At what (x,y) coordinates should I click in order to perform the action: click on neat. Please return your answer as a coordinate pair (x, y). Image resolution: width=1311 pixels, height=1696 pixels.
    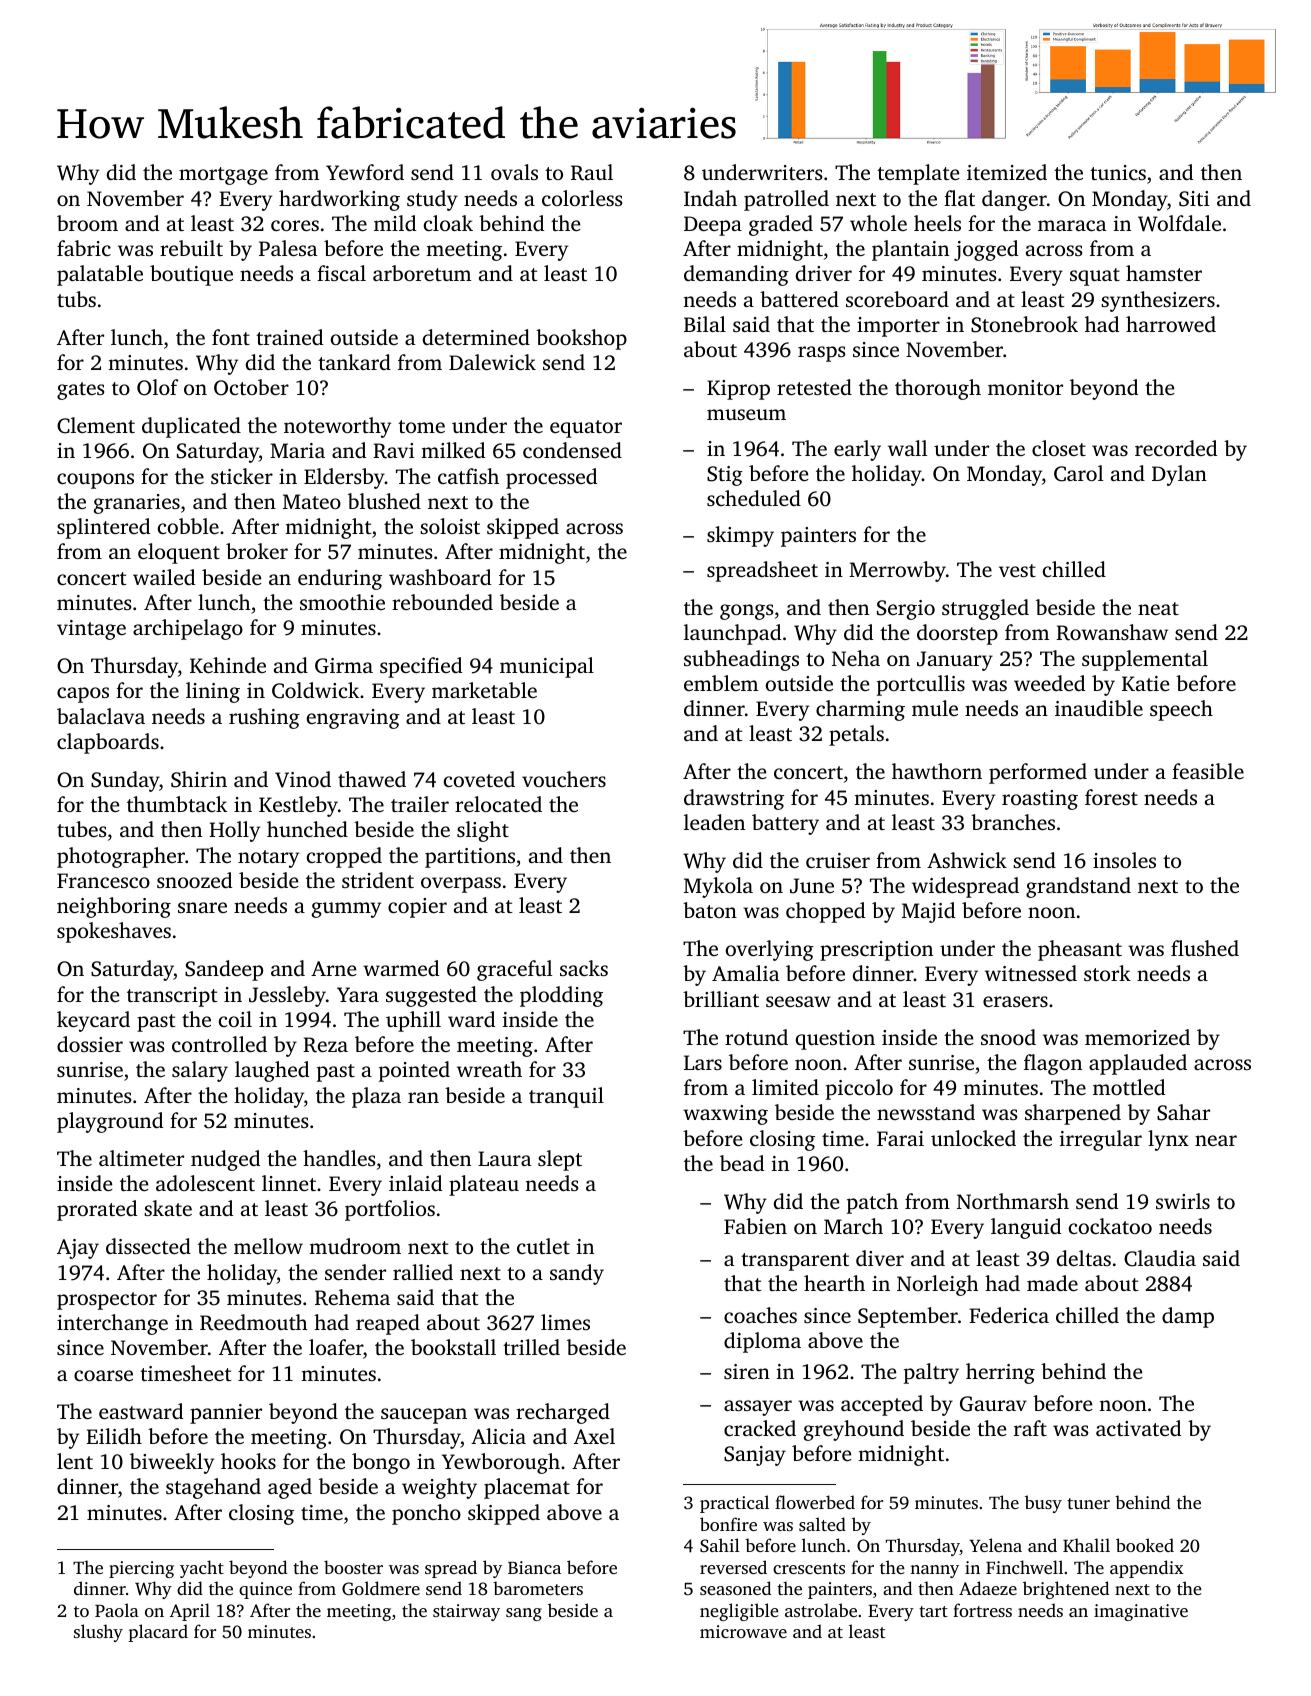
    Looking at the image, I should click on (1158, 608).
